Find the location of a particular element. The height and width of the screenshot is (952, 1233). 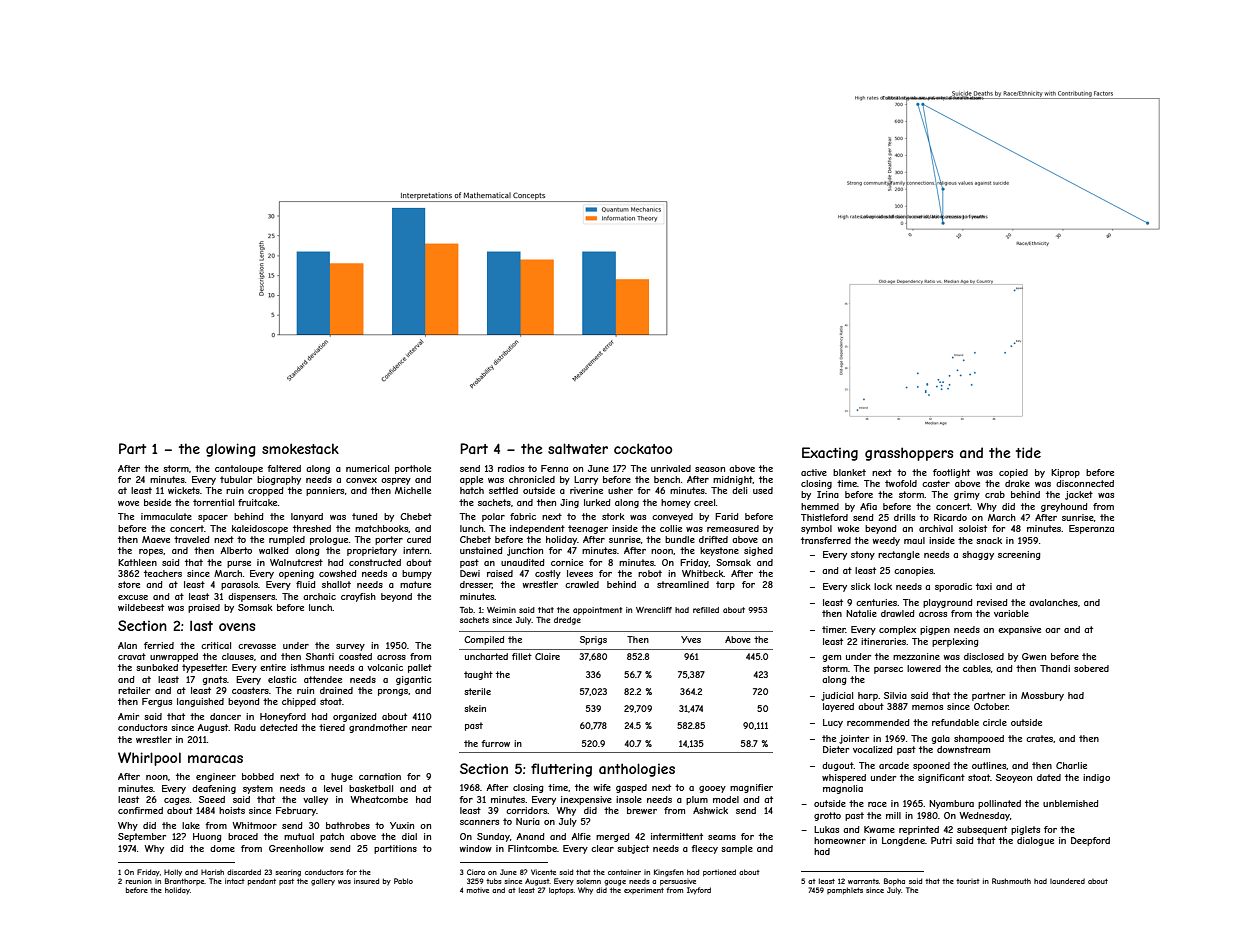

wildebeest is located at coordinates (141, 607).
